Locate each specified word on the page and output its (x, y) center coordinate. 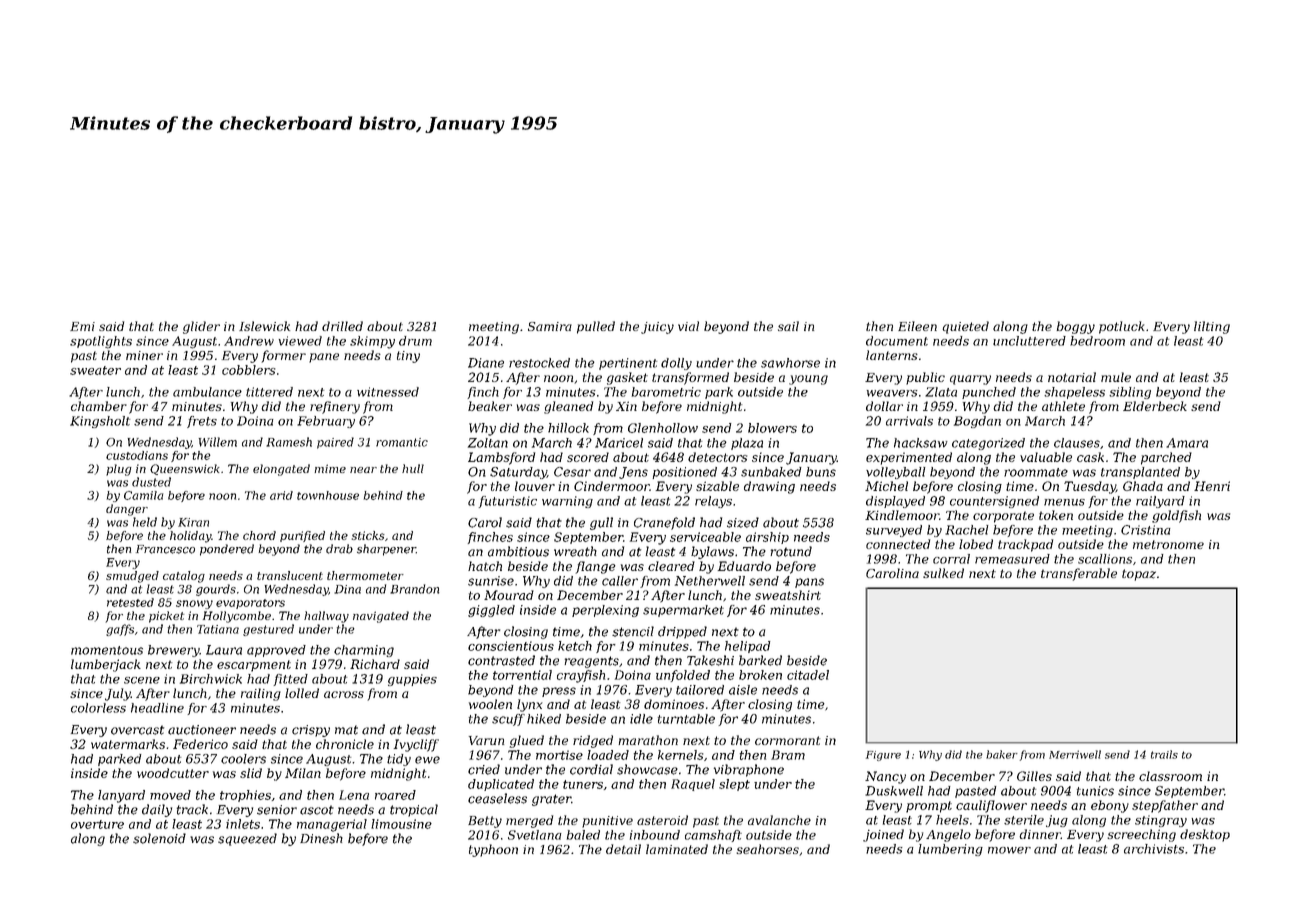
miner (144, 355)
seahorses (767, 849)
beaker (490, 406)
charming (364, 651)
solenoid (159, 838)
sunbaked (771, 472)
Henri (1212, 486)
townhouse (328, 495)
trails (1164, 754)
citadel (808, 675)
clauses (1077, 443)
